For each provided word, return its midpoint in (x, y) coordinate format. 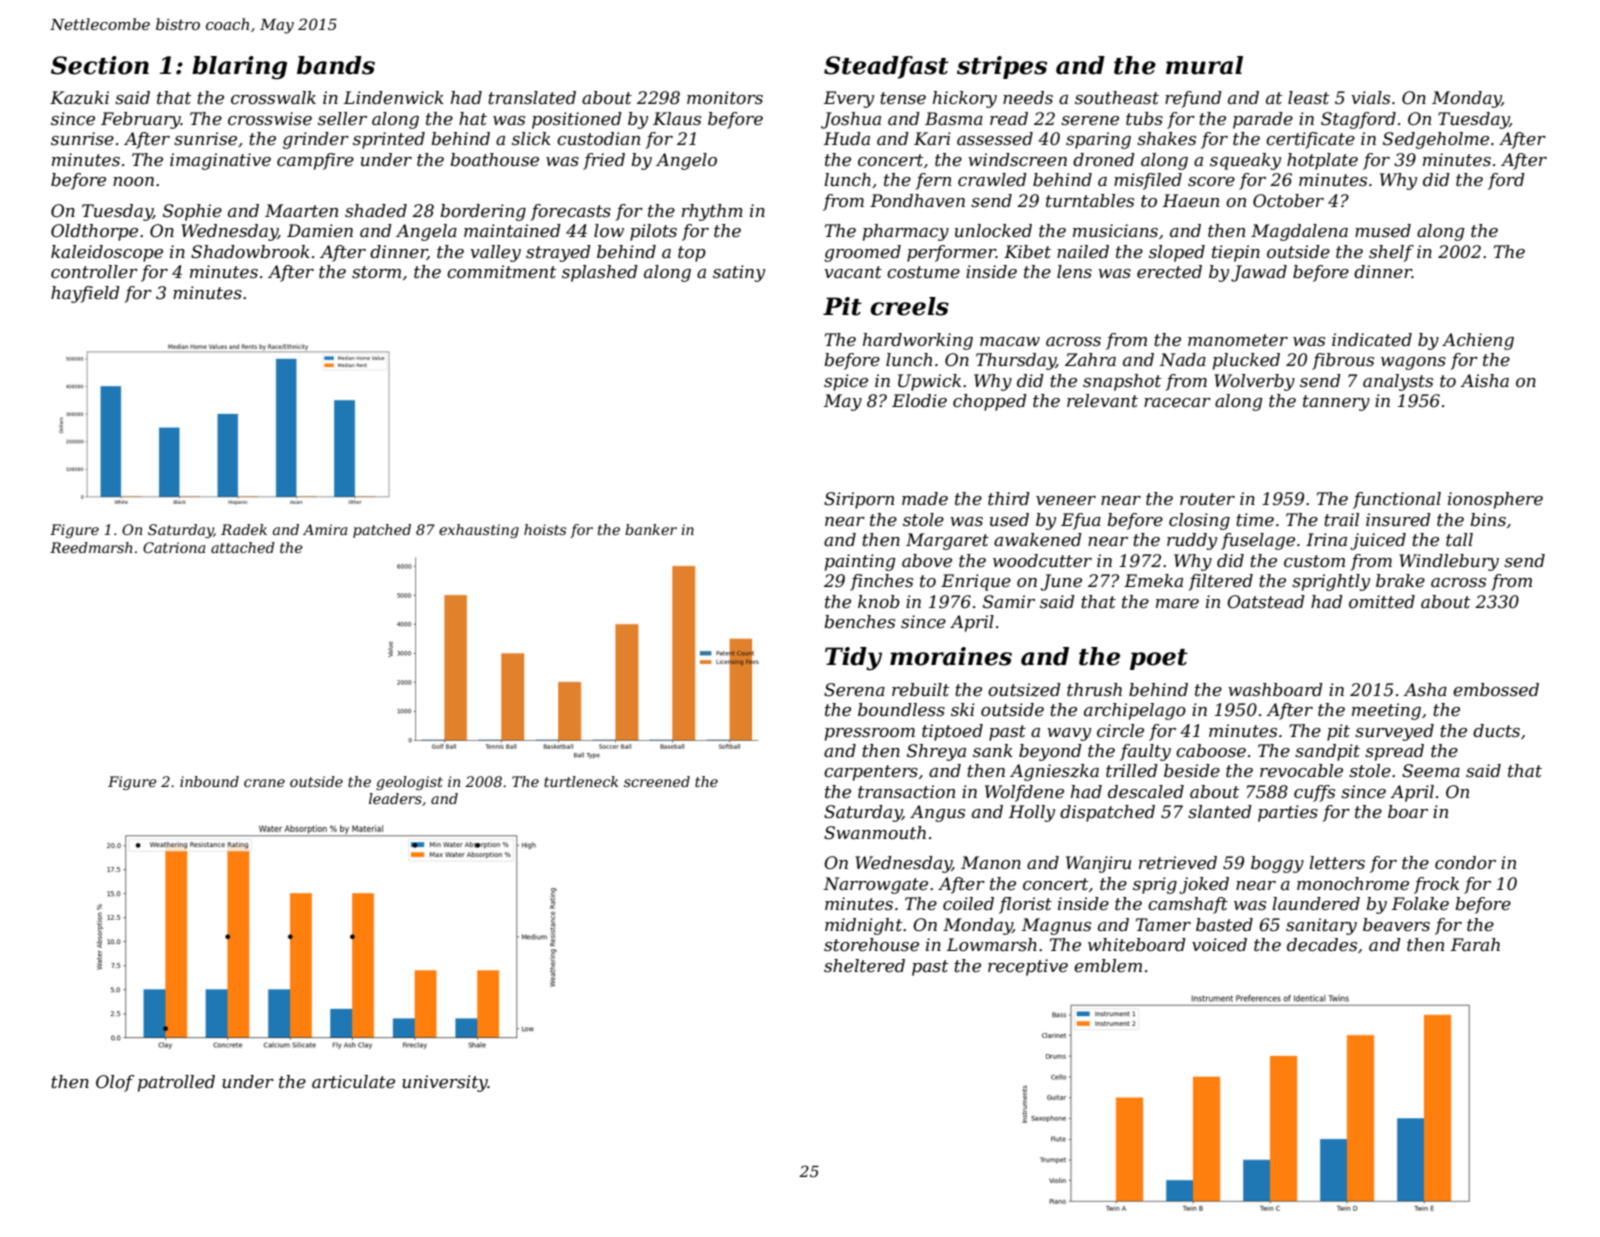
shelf (1391, 253)
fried (604, 161)
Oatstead (1266, 602)
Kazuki (79, 98)
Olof (115, 1083)
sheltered (864, 966)
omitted (1382, 602)
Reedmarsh (91, 547)
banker (651, 529)
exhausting (479, 531)
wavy (1069, 734)
